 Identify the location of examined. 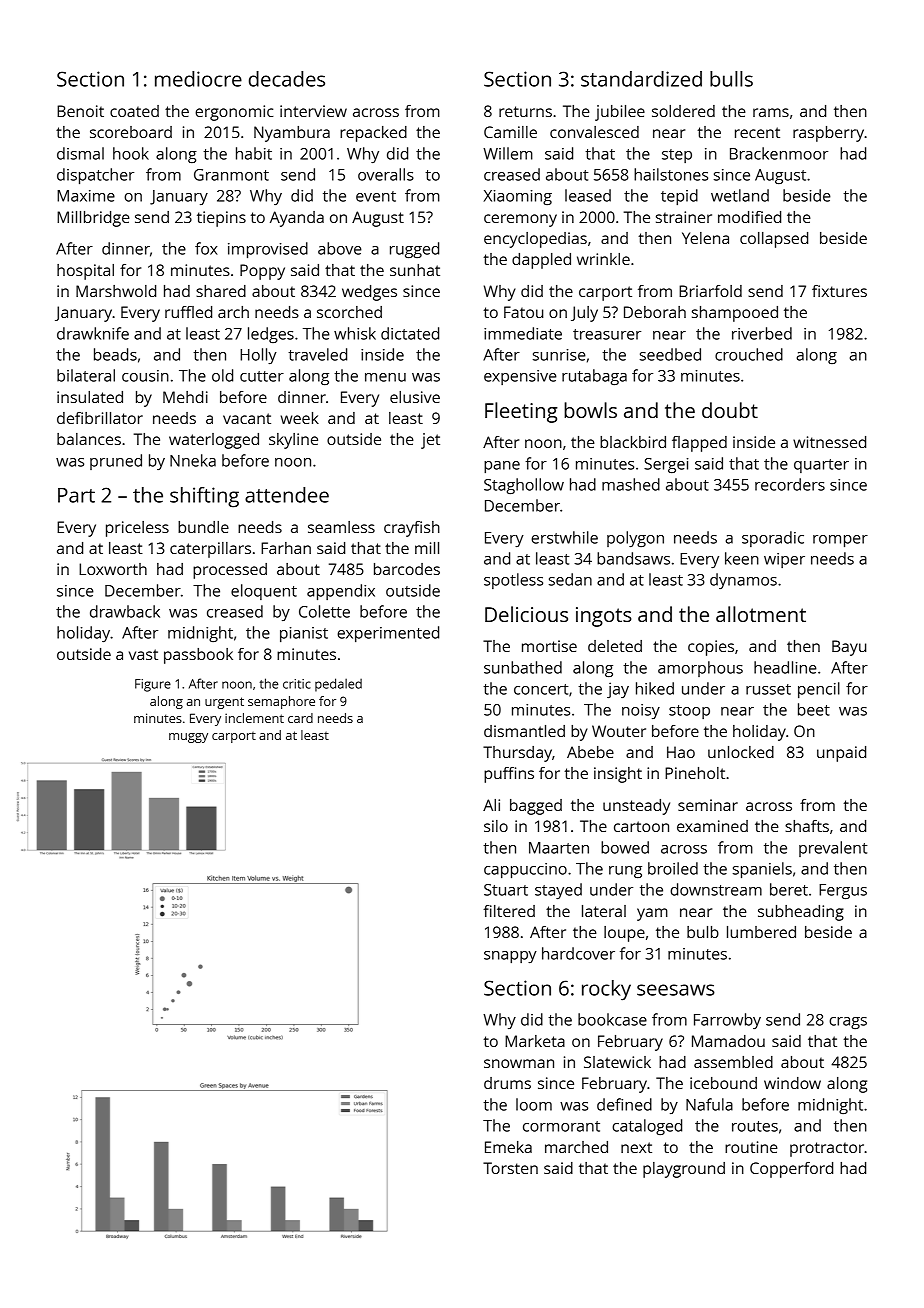
(712, 826).
